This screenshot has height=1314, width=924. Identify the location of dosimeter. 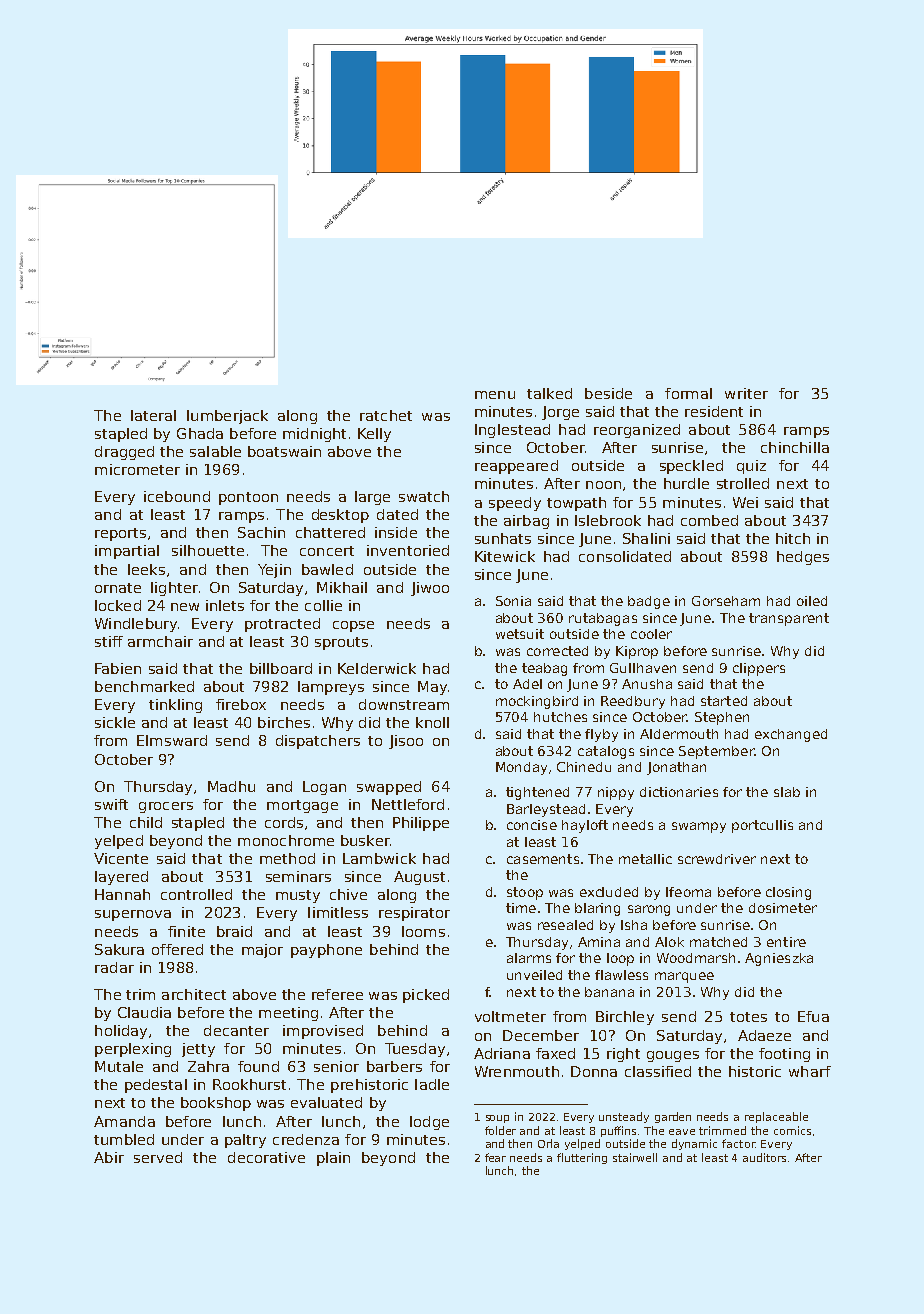
(783, 908).
